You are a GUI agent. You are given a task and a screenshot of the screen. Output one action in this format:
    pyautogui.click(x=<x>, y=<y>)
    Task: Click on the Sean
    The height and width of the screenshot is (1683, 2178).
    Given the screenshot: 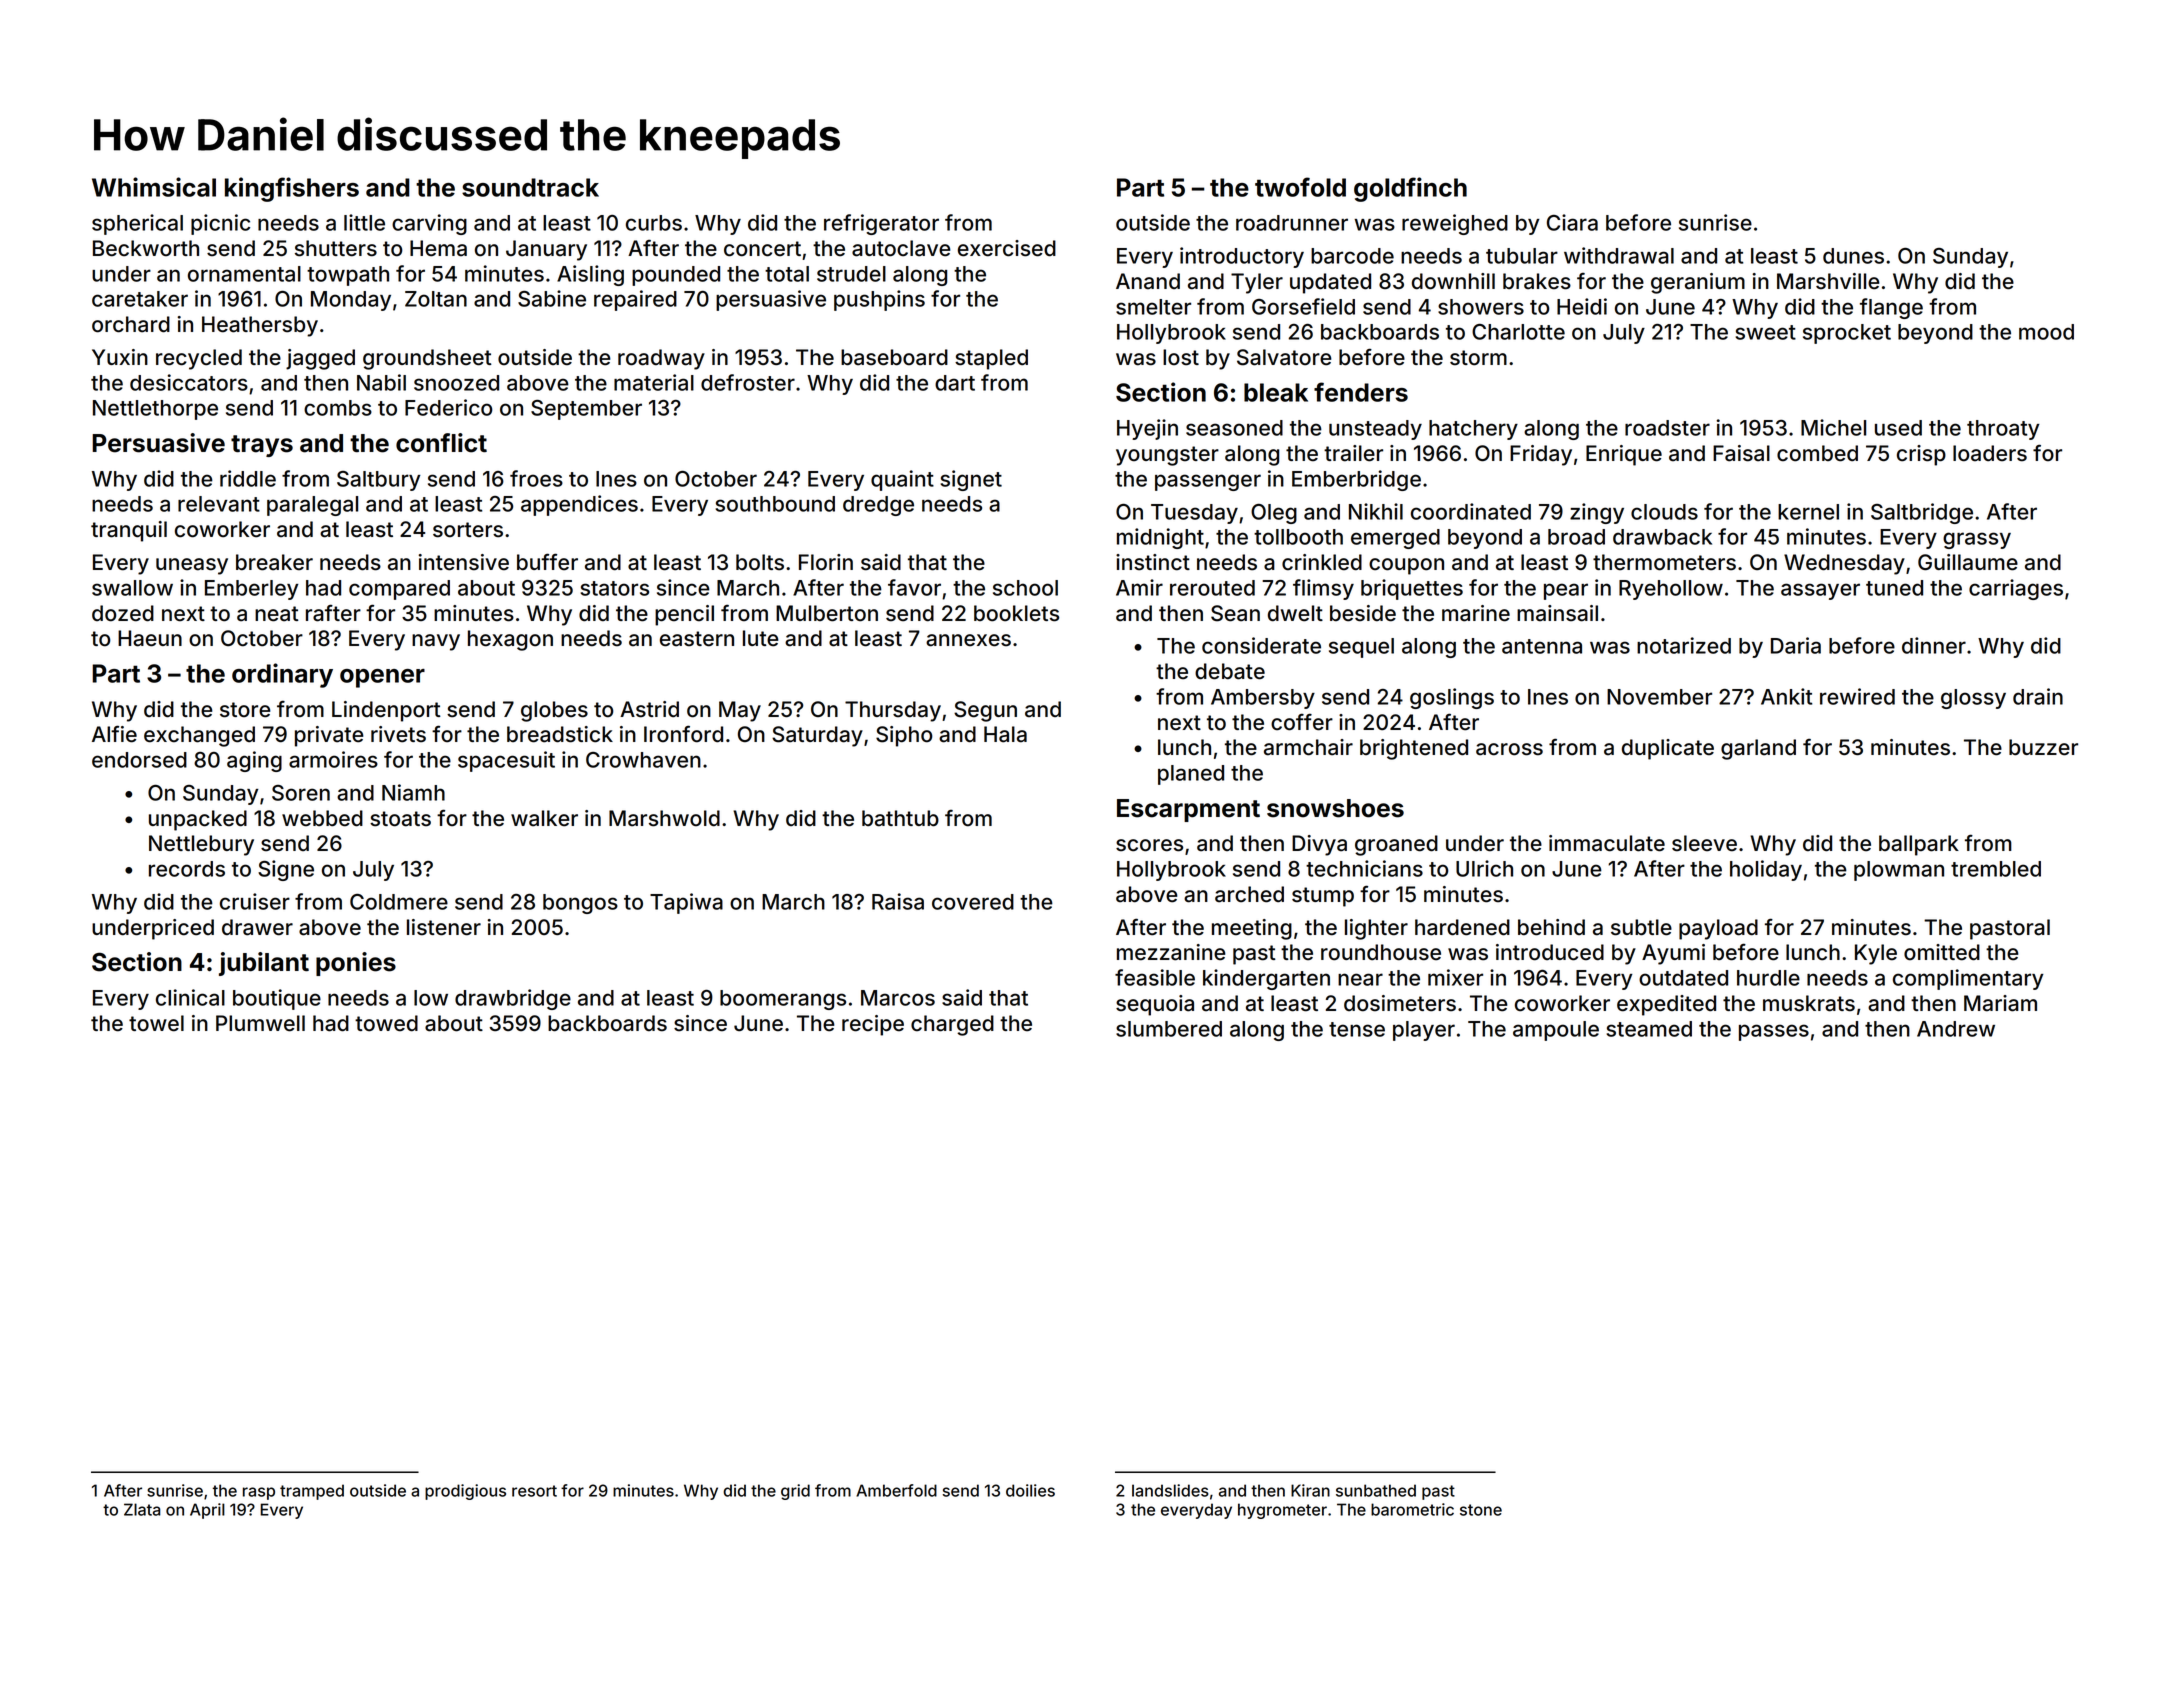 What is the action you would take?
    pyautogui.click(x=1235, y=613)
